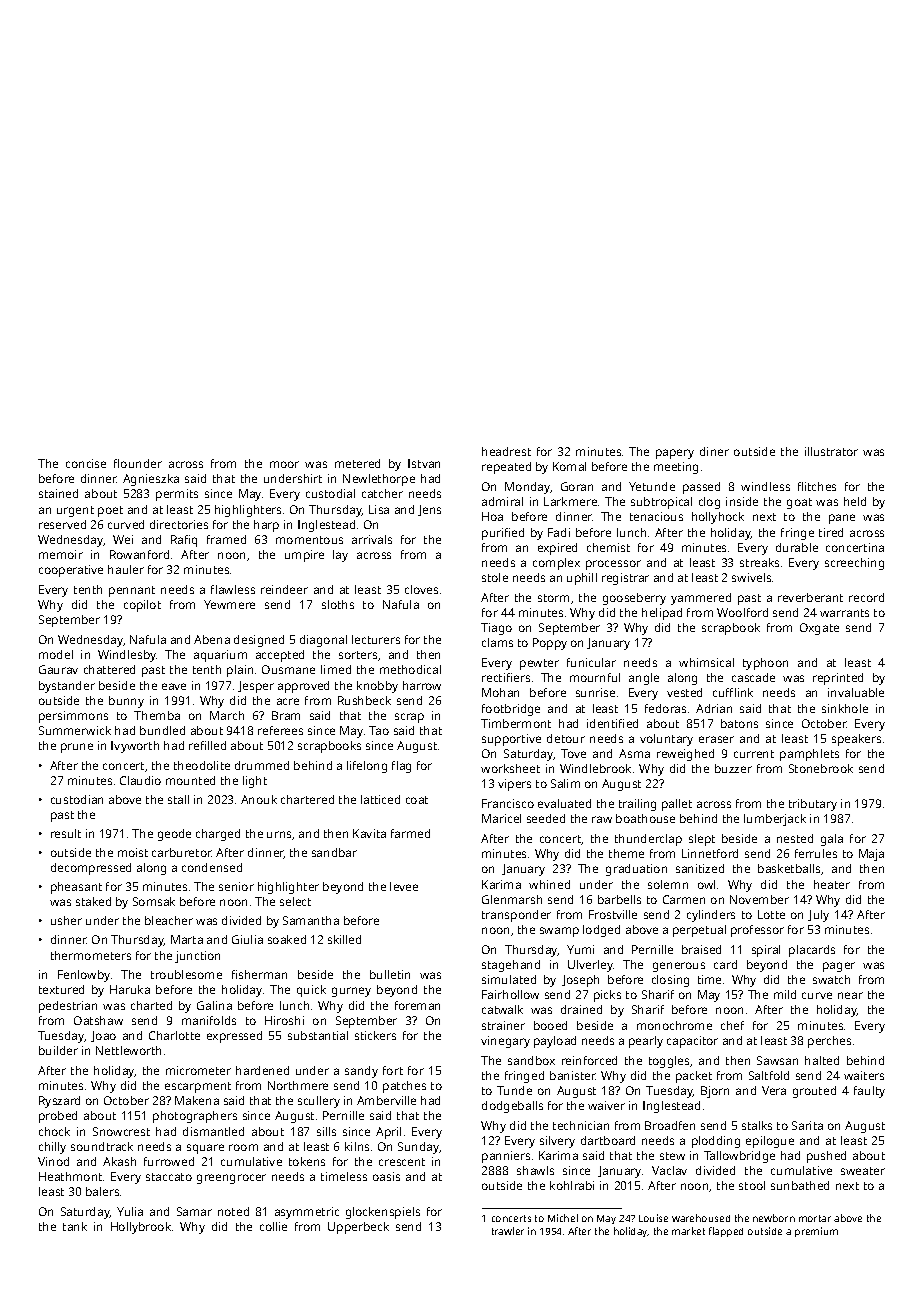  Describe the element at coordinates (506, 451) in the page. I see `headrest` at that location.
